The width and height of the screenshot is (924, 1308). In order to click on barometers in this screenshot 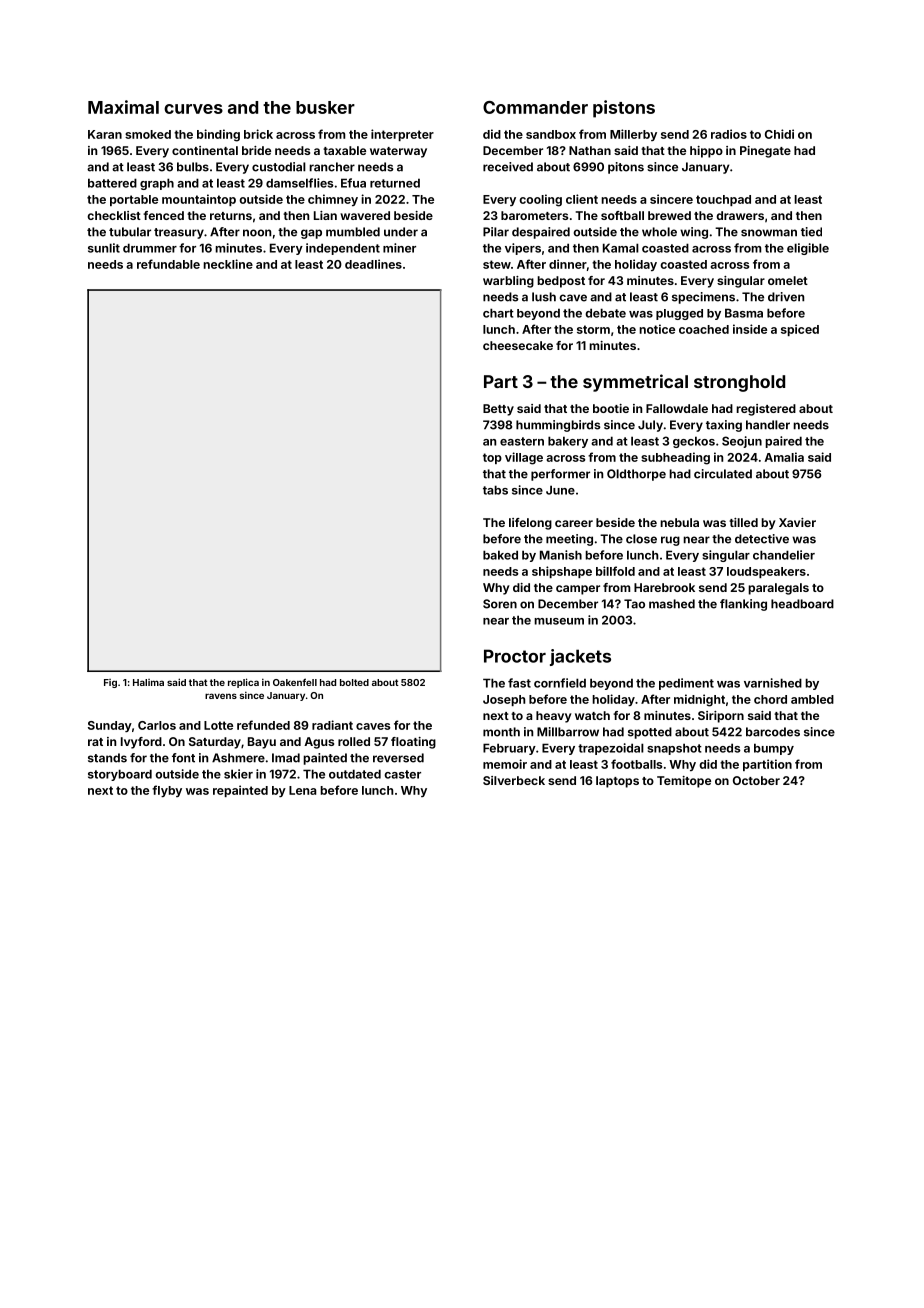, I will do `click(534, 215)`.
